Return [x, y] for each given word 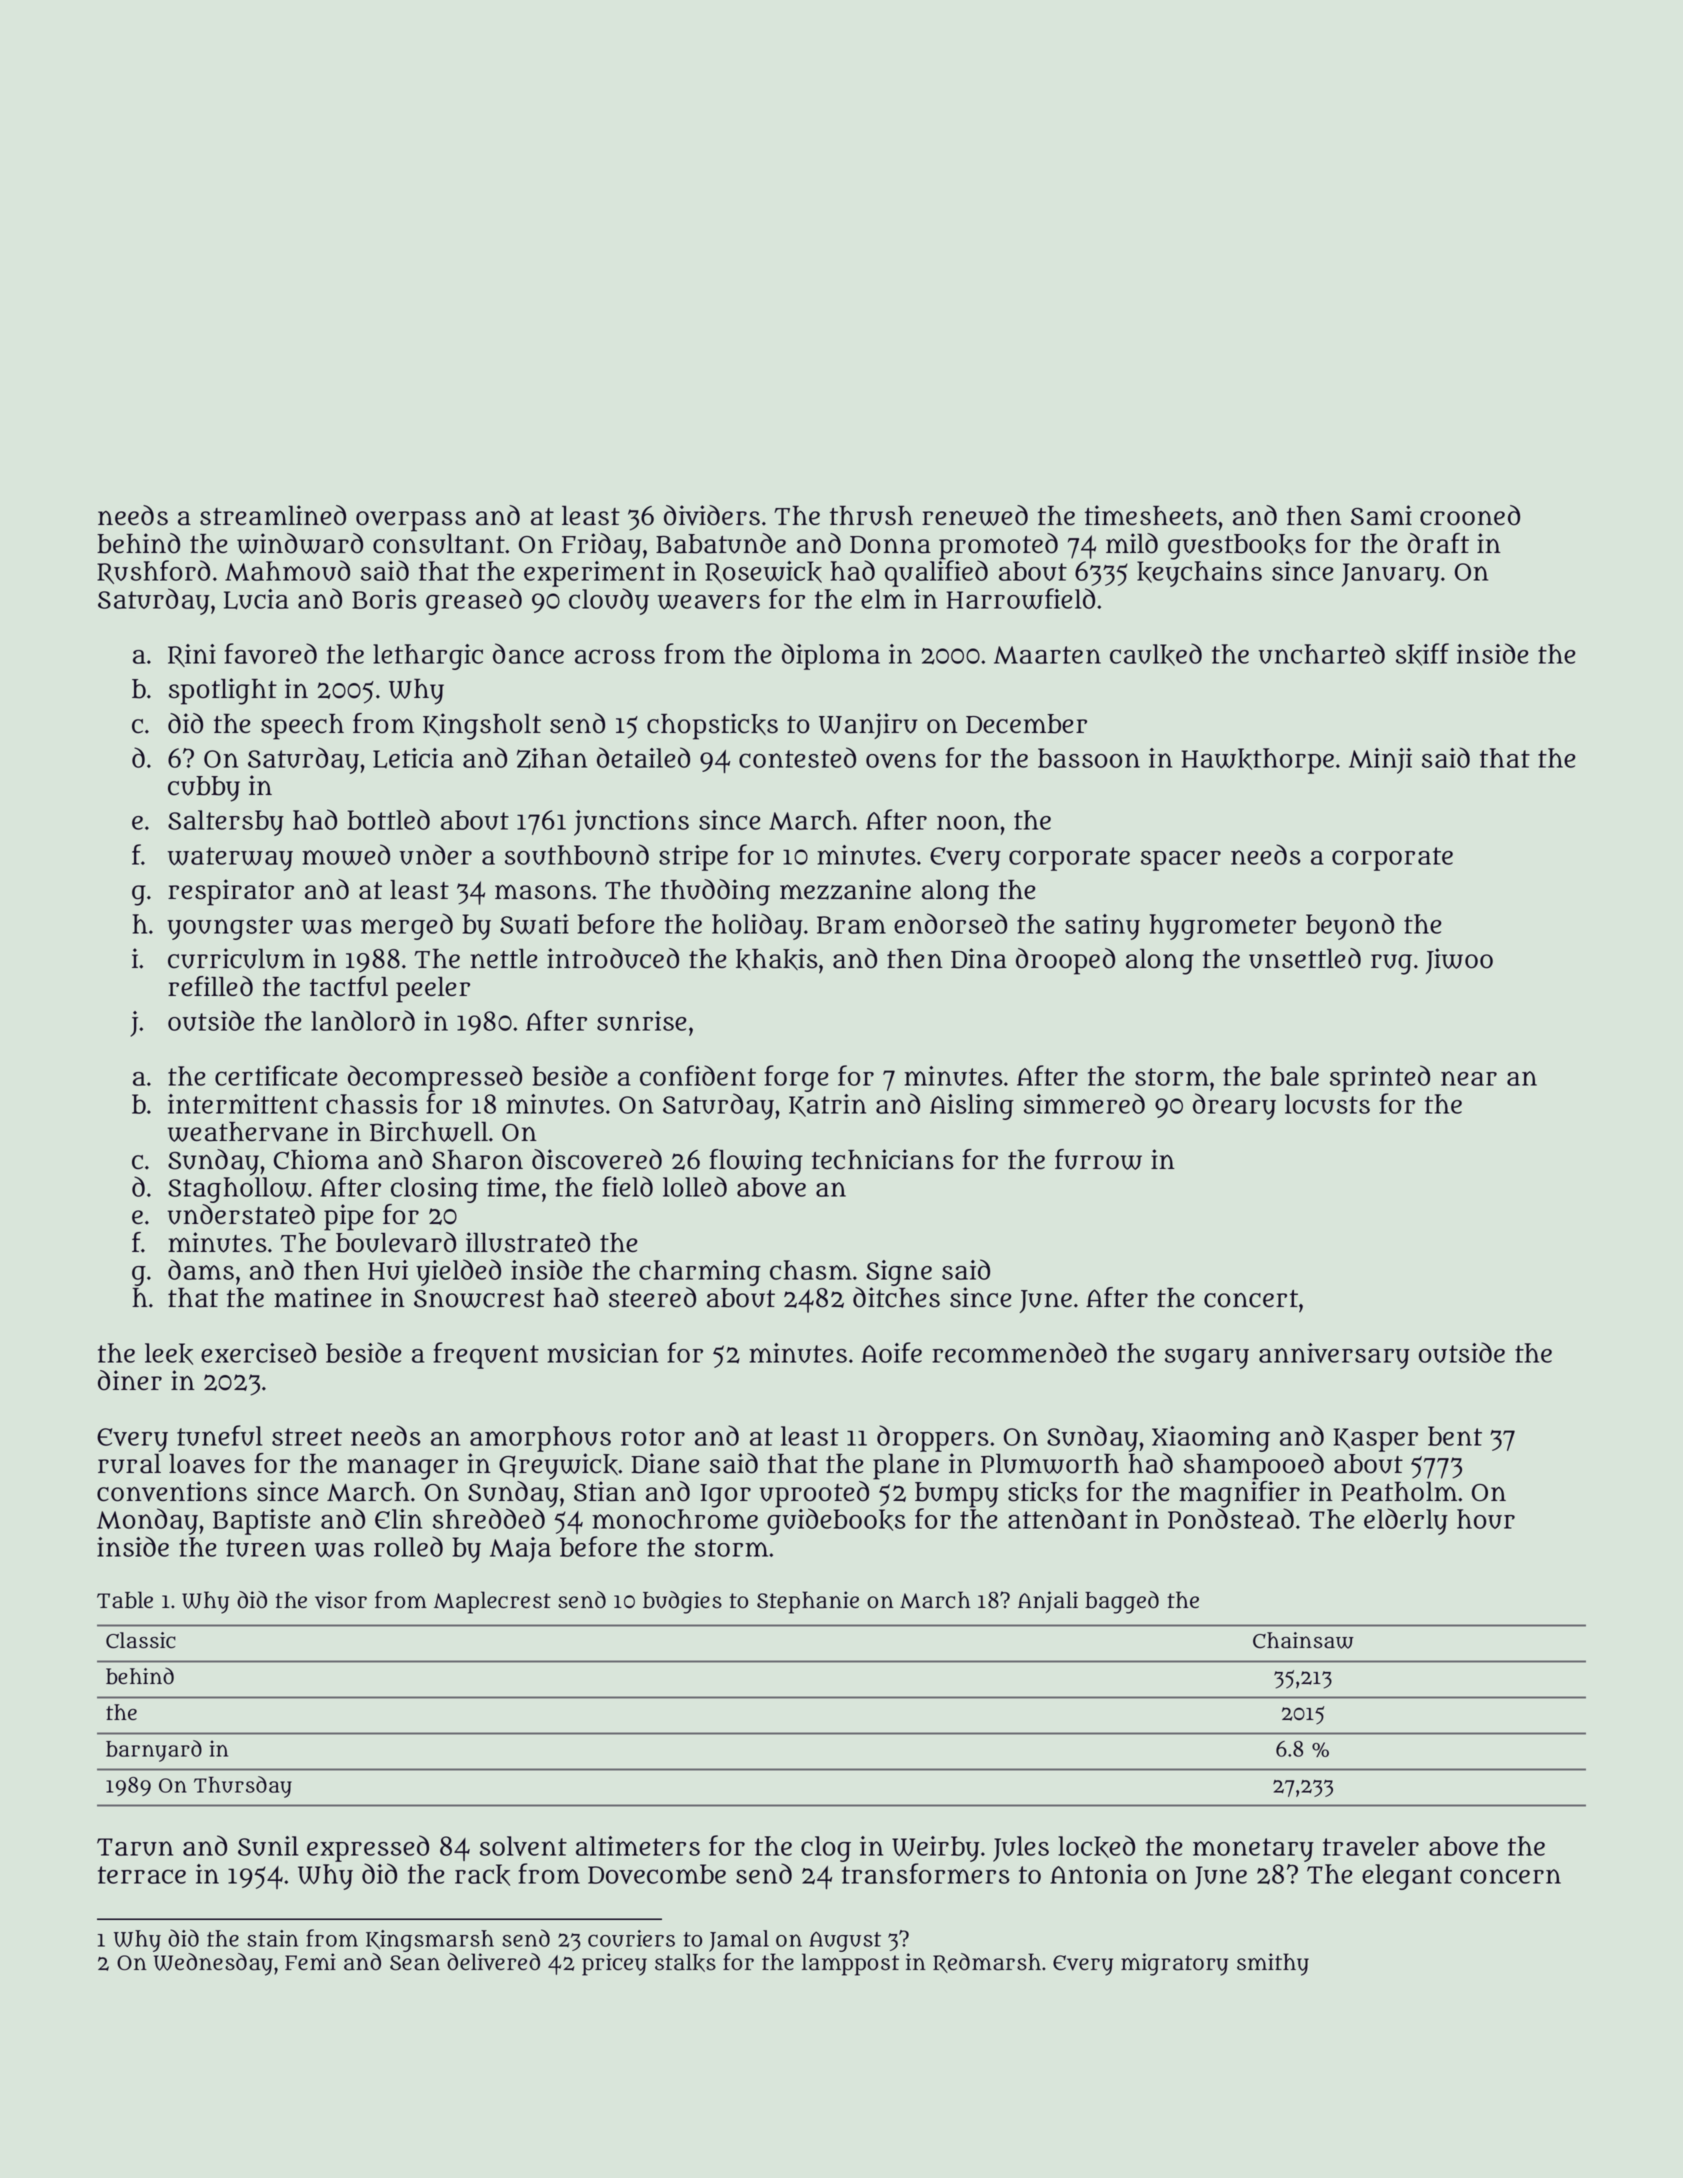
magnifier [1239, 1494]
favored [271, 653]
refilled [210, 986]
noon [968, 822]
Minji [1380, 761]
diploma [831, 656]
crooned [1470, 515]
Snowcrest [479, 1299]
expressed [368, 1848]
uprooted [814, 1494]
